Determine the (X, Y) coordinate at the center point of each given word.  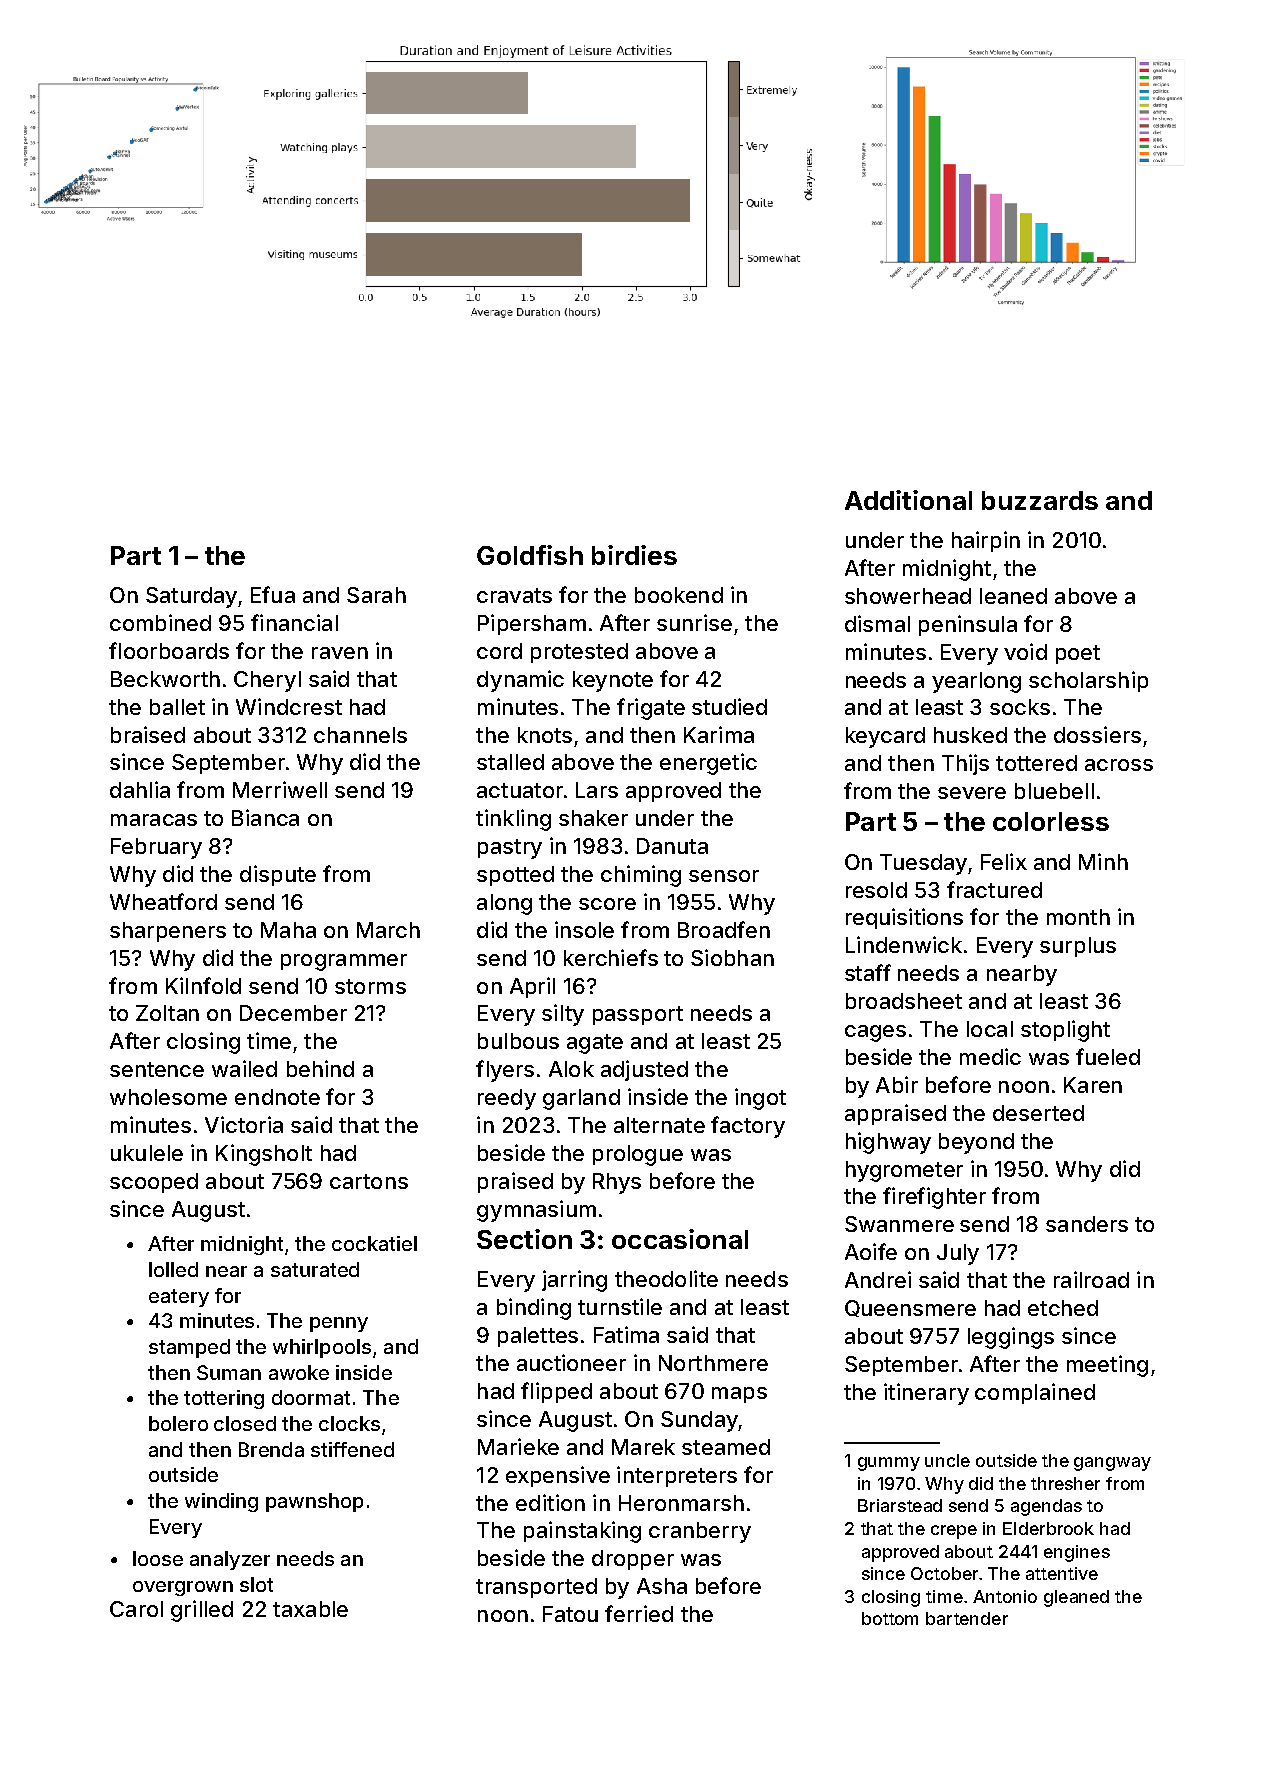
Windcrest (289, 706)
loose (158, 1558)
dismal (877, 623)
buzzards (1040, 500)
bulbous (518, 1041)
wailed (244, 1068)
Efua (273, 594)
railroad (1091, 1279)
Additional (908, 500)
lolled (173, 1269)
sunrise (694, 622)
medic (990, 1056)
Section (524, 1239)
